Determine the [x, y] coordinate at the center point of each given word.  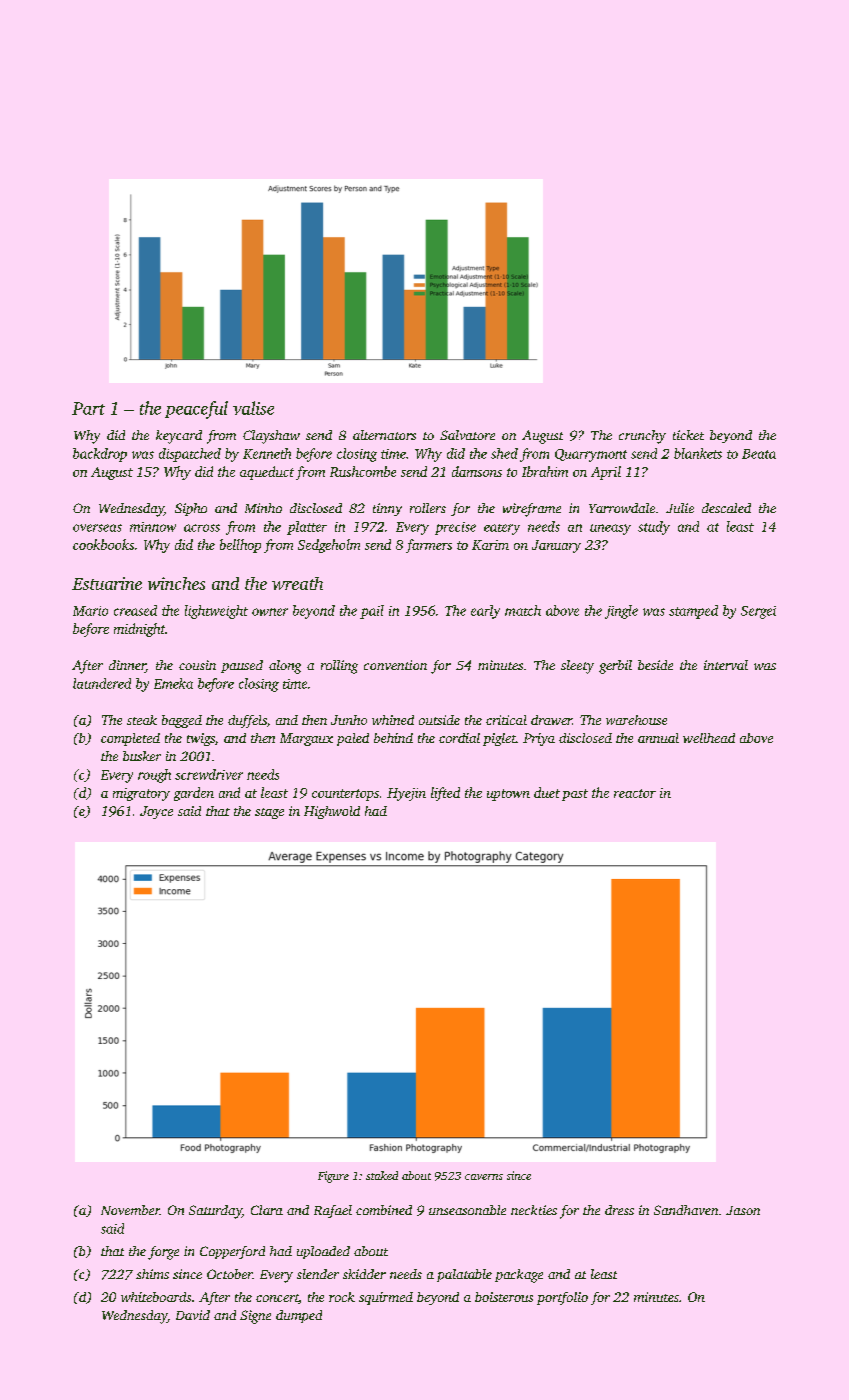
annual [658, 738]
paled [353, 739]
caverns [484, 1177]
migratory [141, 794]
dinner [127, 666]
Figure [333, 1177]
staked [382, 1175]
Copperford [232, 1252]
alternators [384, 435]
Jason [743, 1210]
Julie [680, 508]
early [485, 612]
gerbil [615, 667]
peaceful [196, 410]
